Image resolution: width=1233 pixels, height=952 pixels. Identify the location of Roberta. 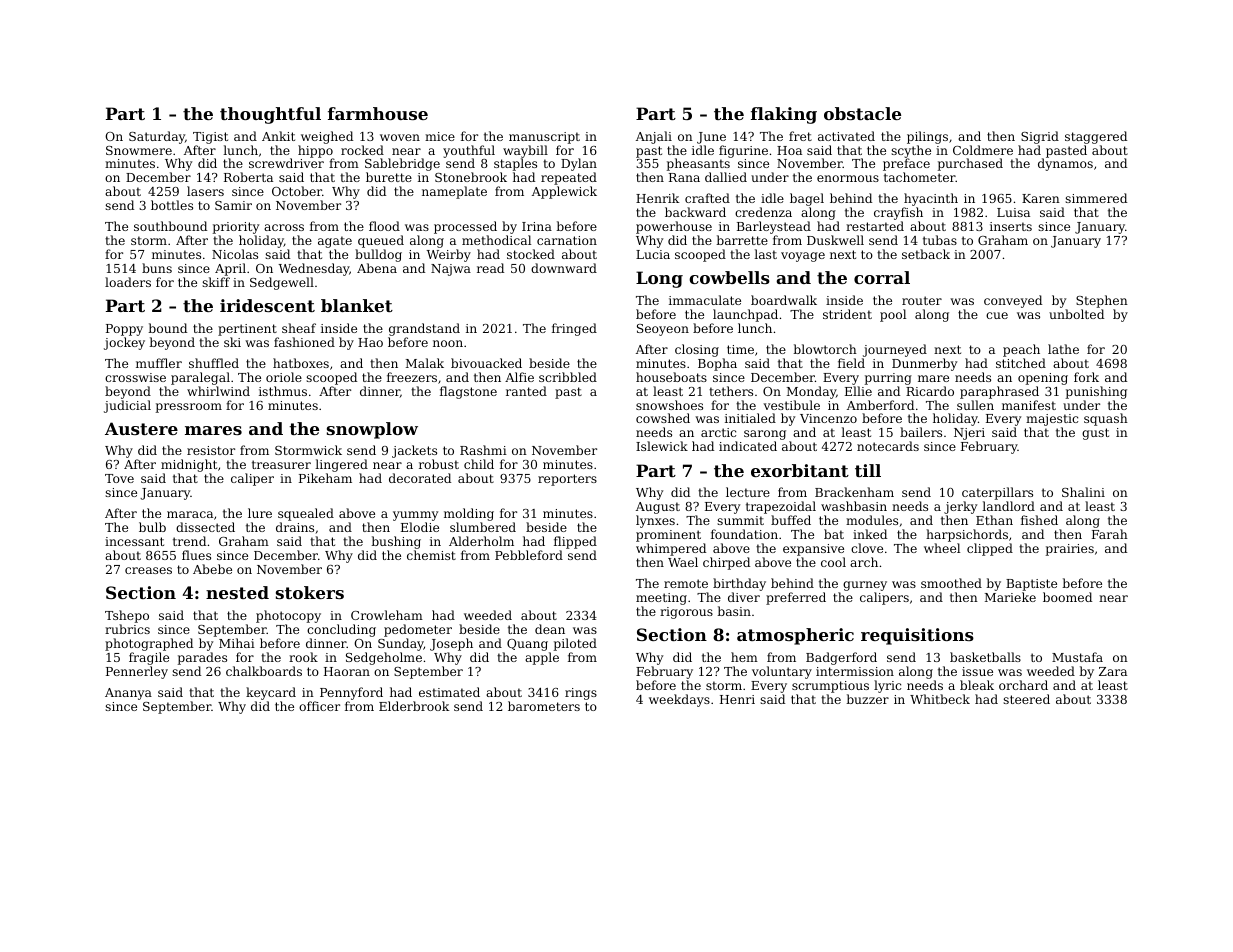
(248, 177).
